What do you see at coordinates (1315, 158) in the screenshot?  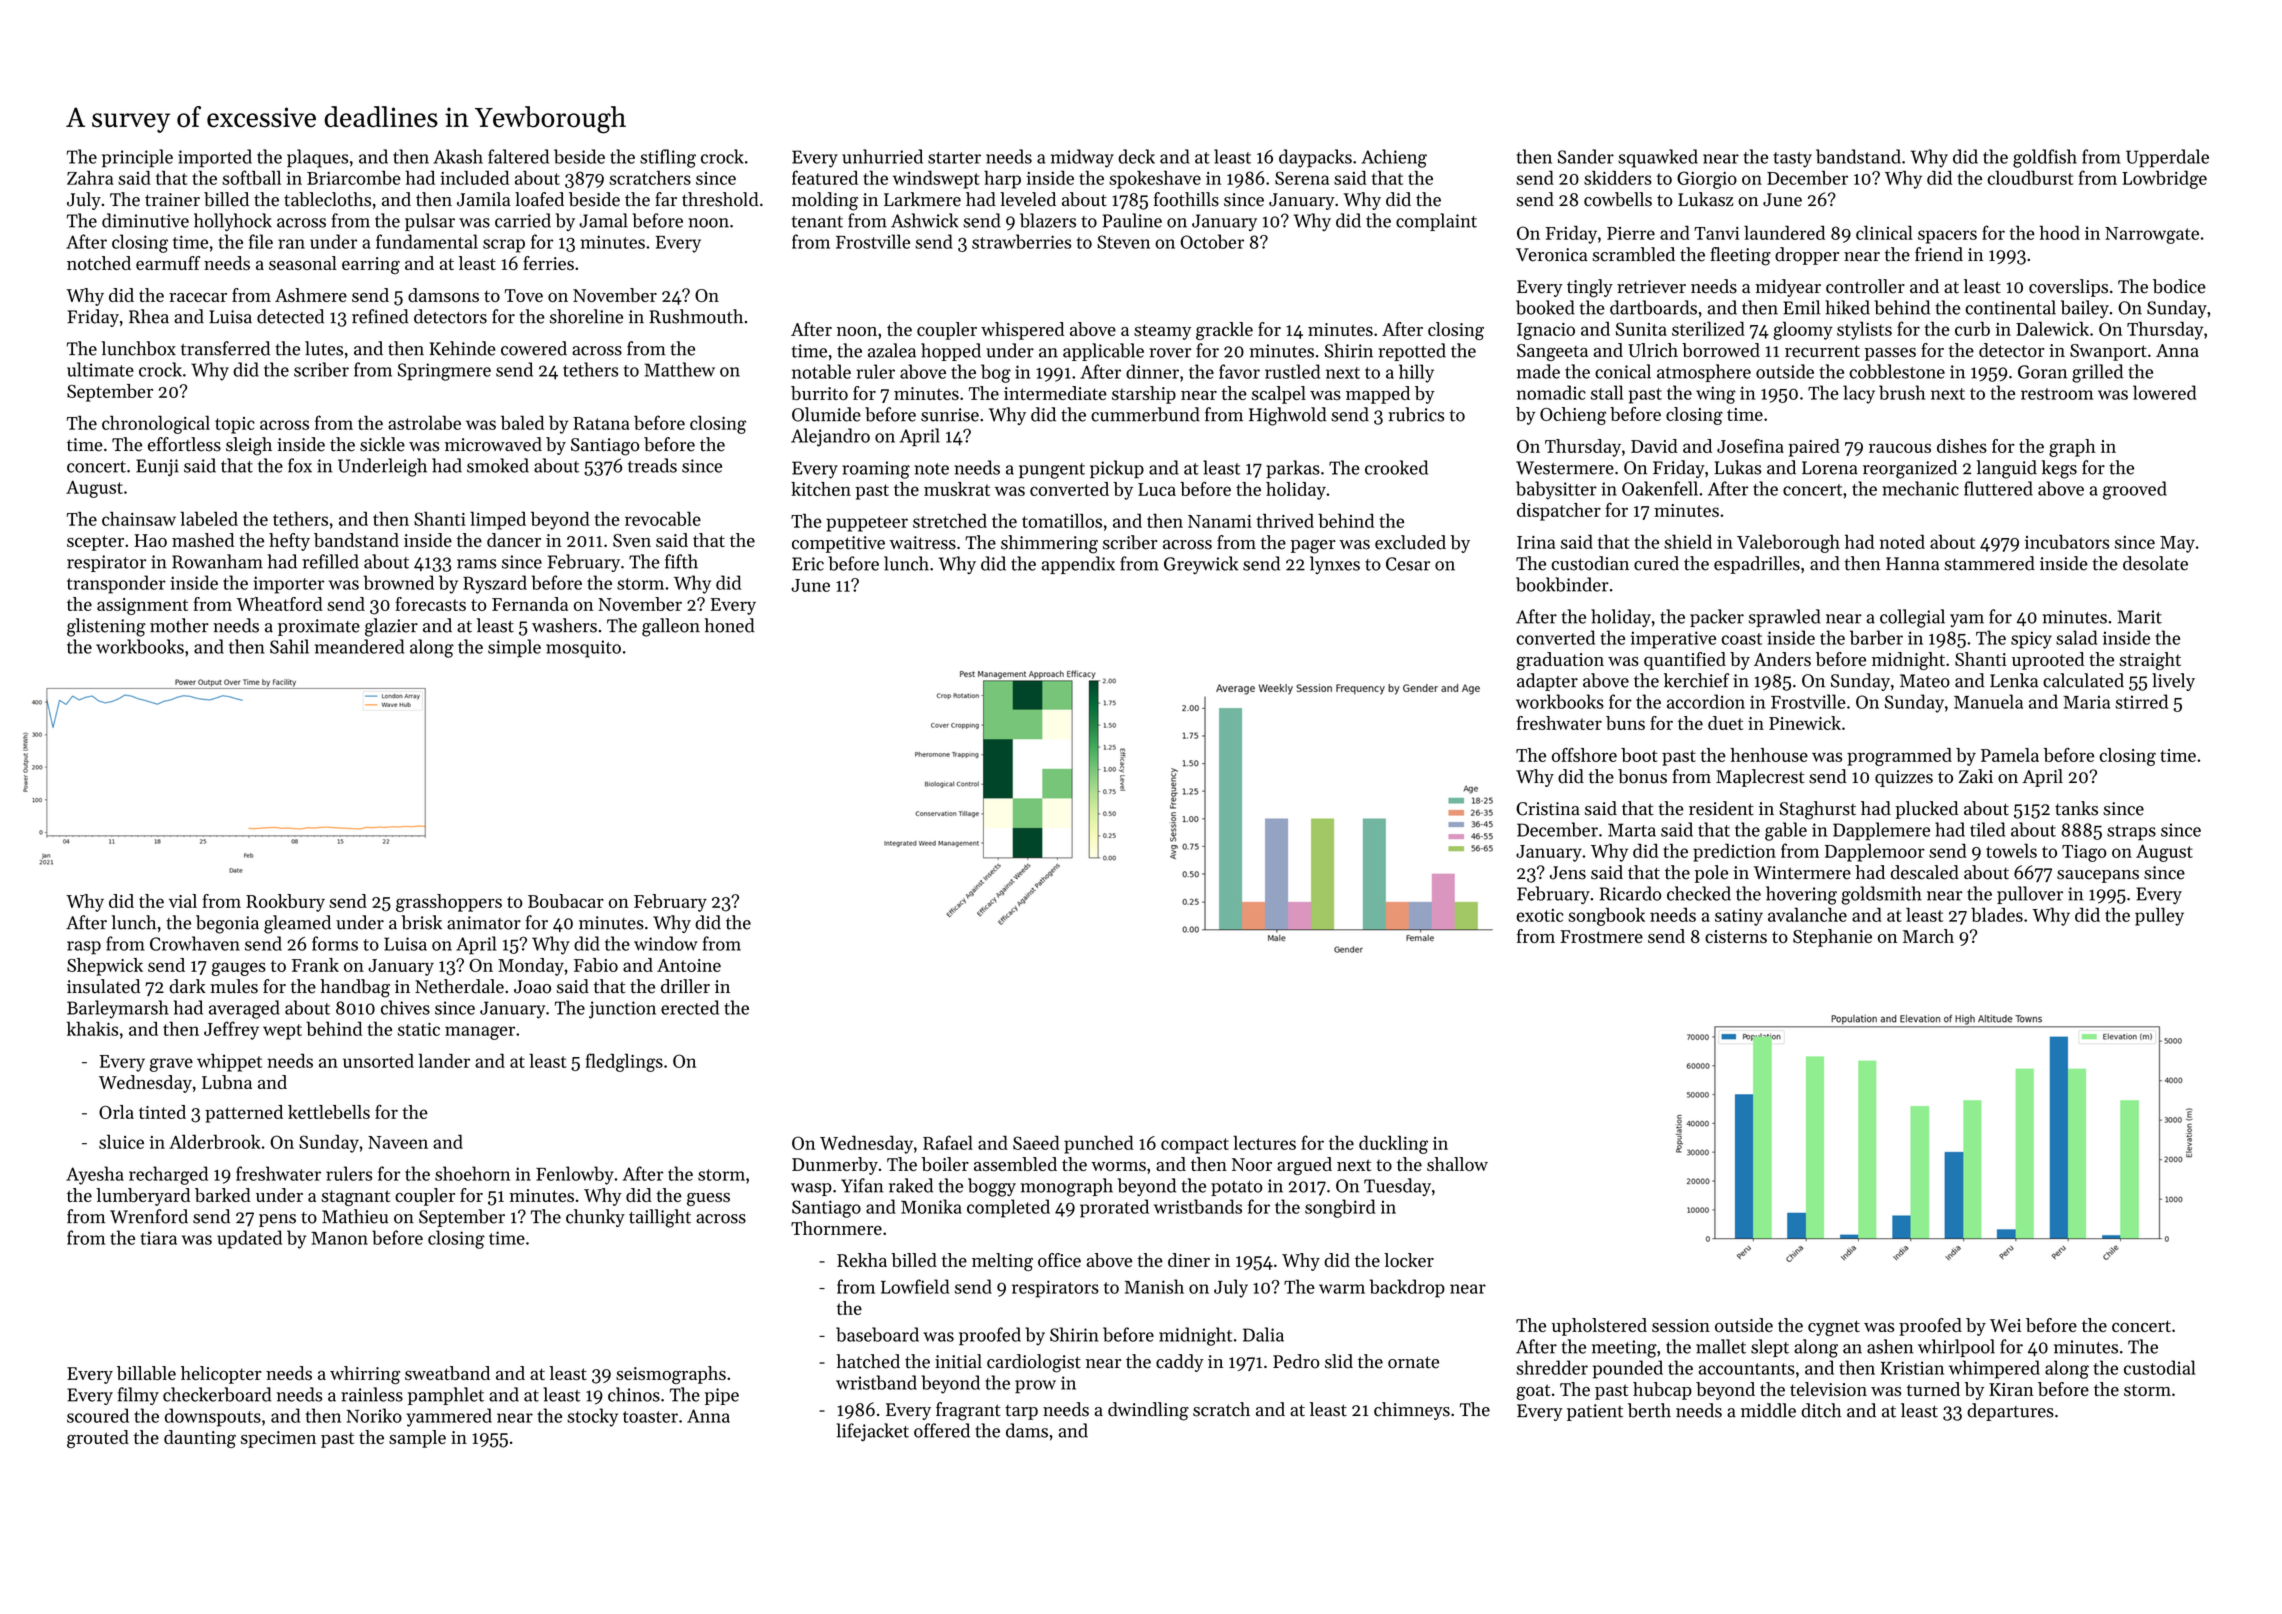 I see `daypacks` at bounding box center [1315, 158].
